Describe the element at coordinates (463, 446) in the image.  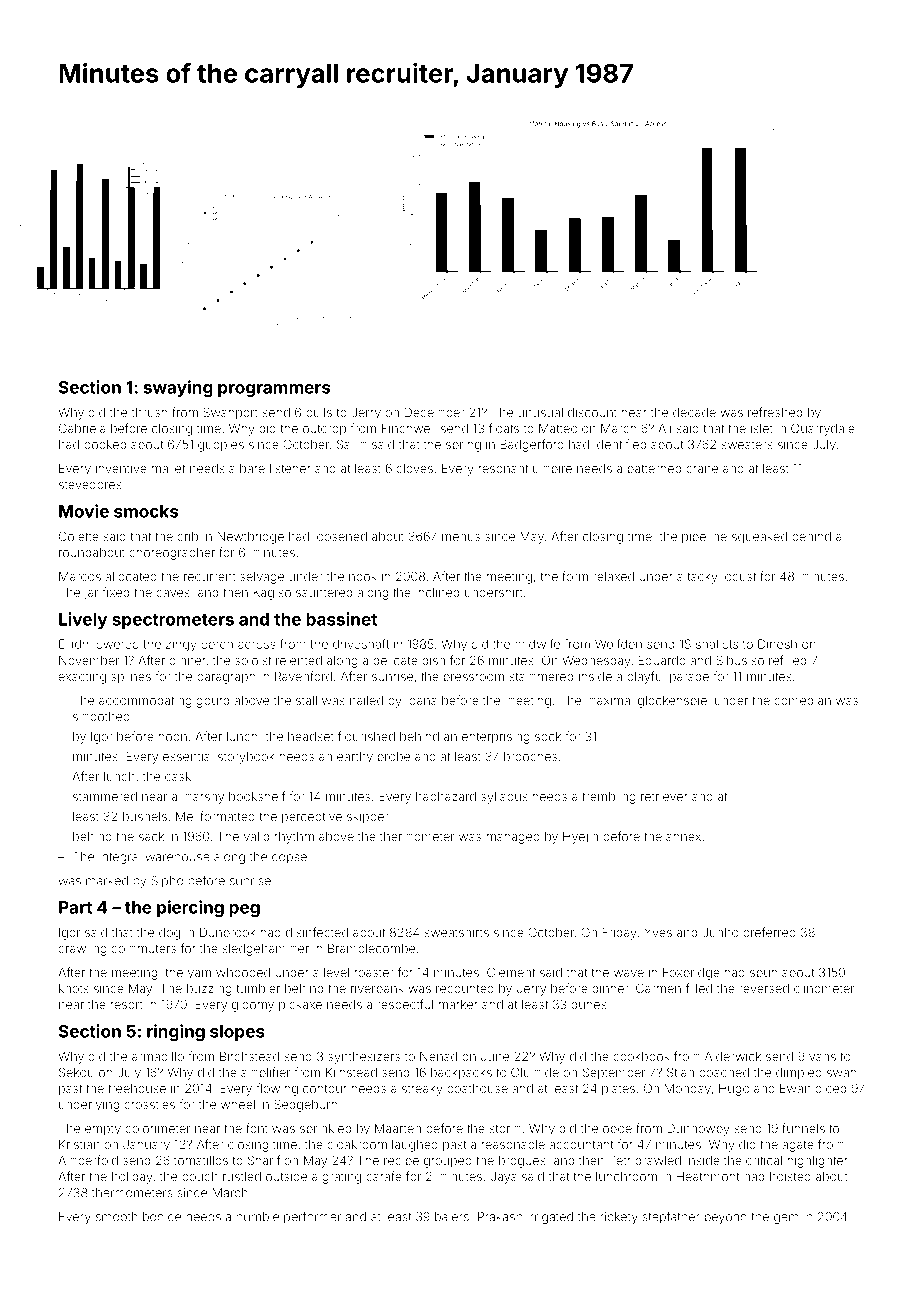
I see `spring` at that location.
